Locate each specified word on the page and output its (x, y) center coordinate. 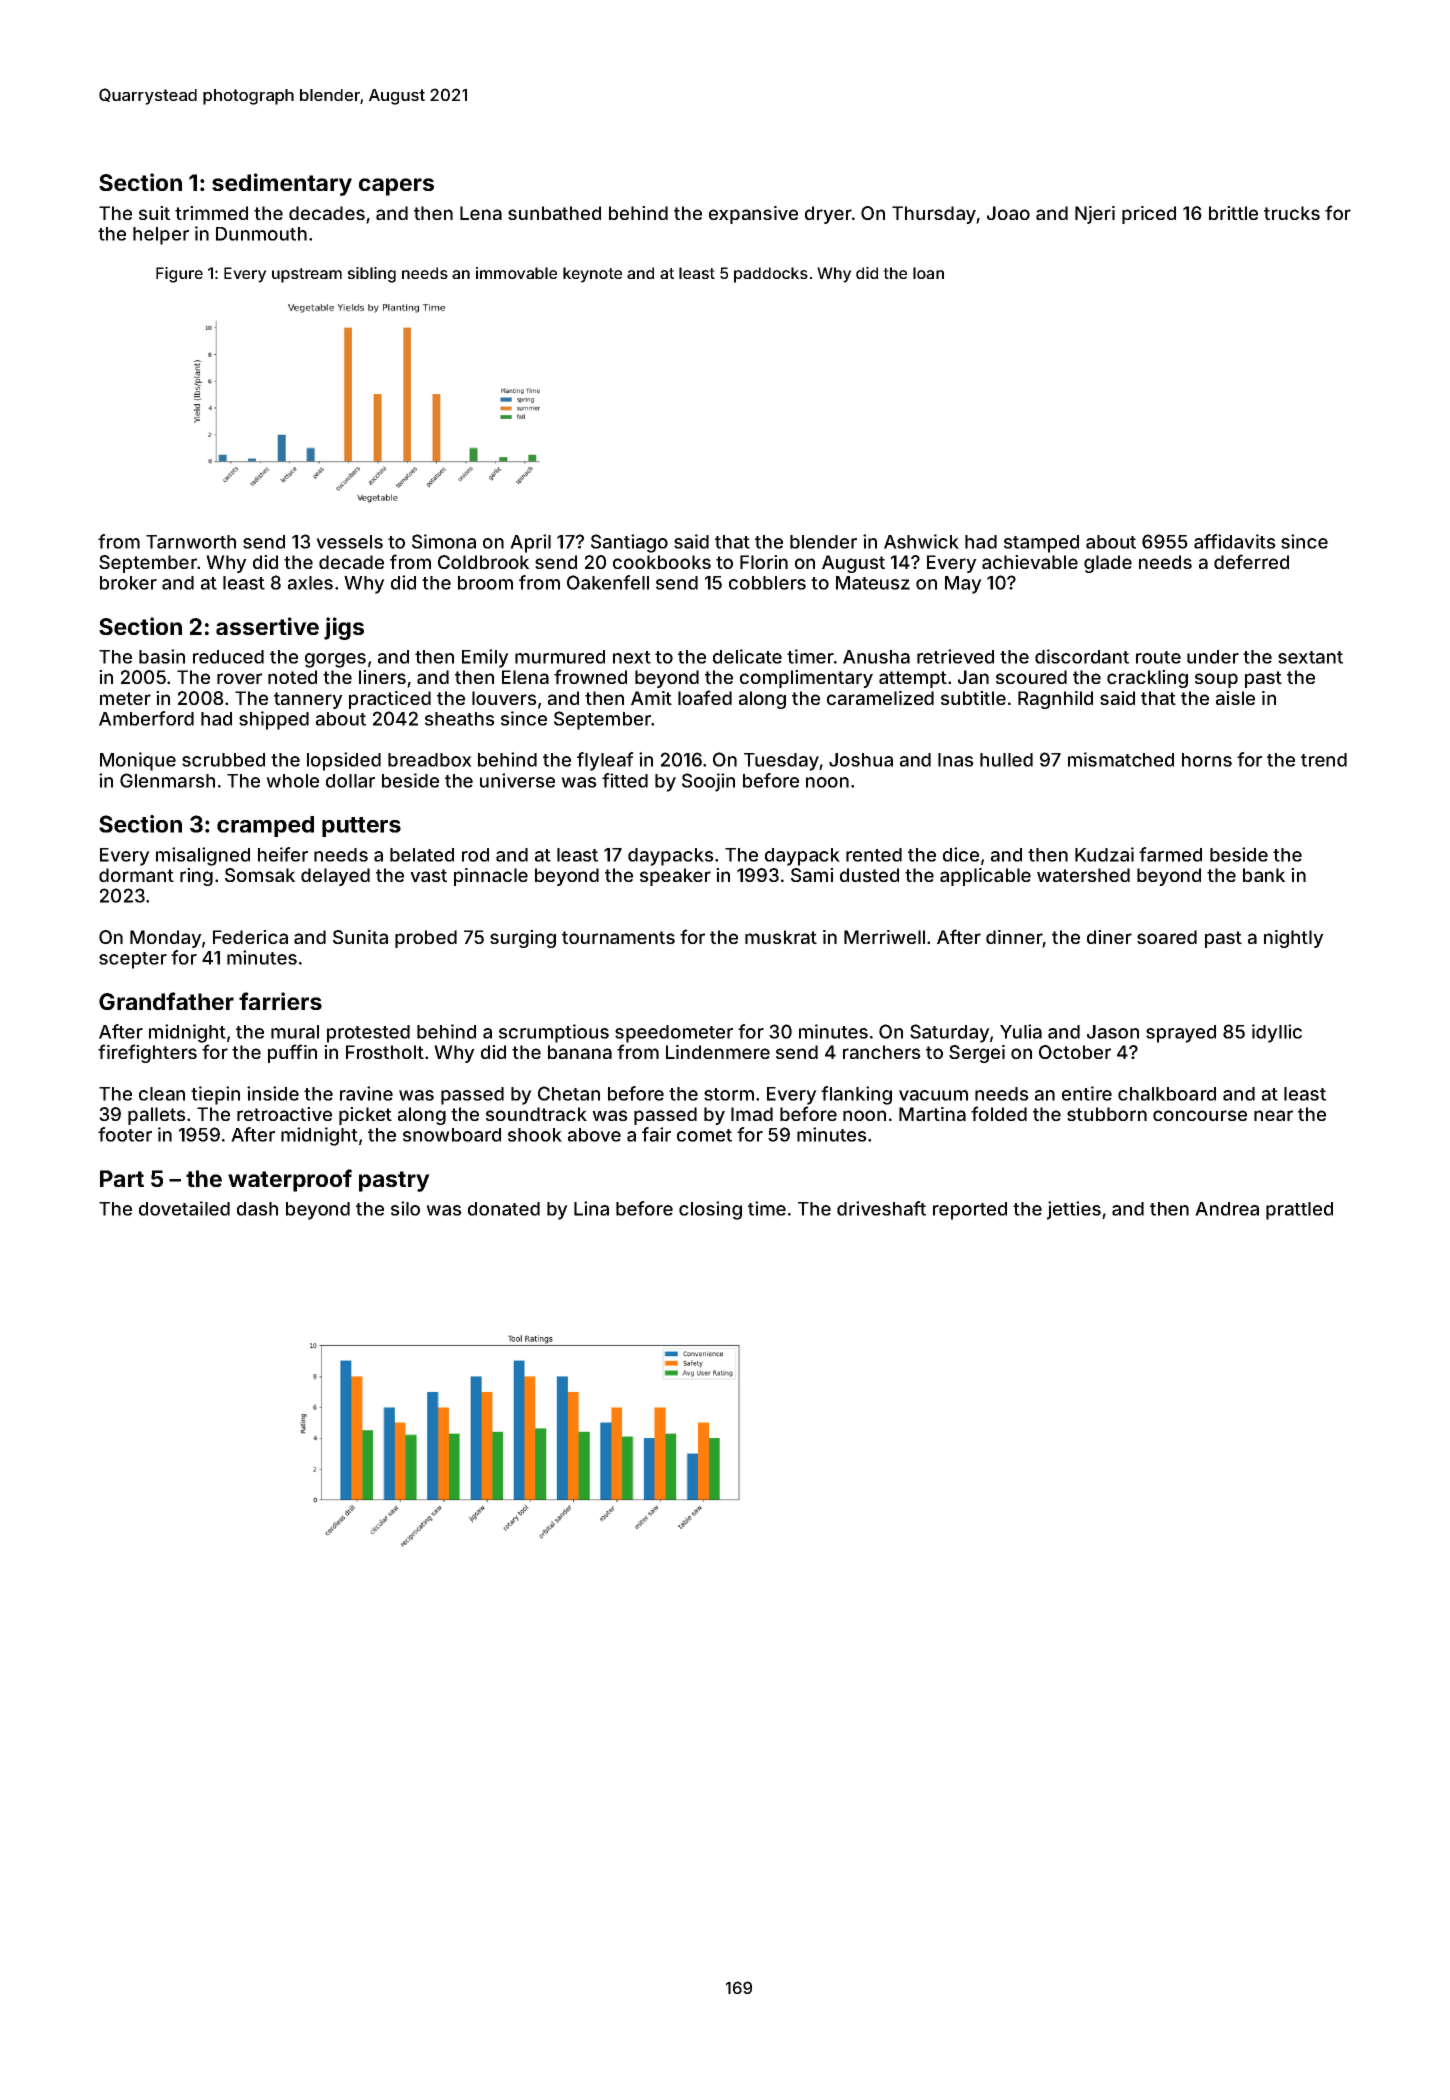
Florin (764, 562)
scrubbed (223, 760)
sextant (1310, 657)
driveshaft (881, 1208)
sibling (372, 275)
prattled (1299, 1211)
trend (1324, 760)
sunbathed (554, 213)
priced (1149, 215)
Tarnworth (191, 542)
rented (874, 855)
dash (257, 1209)
